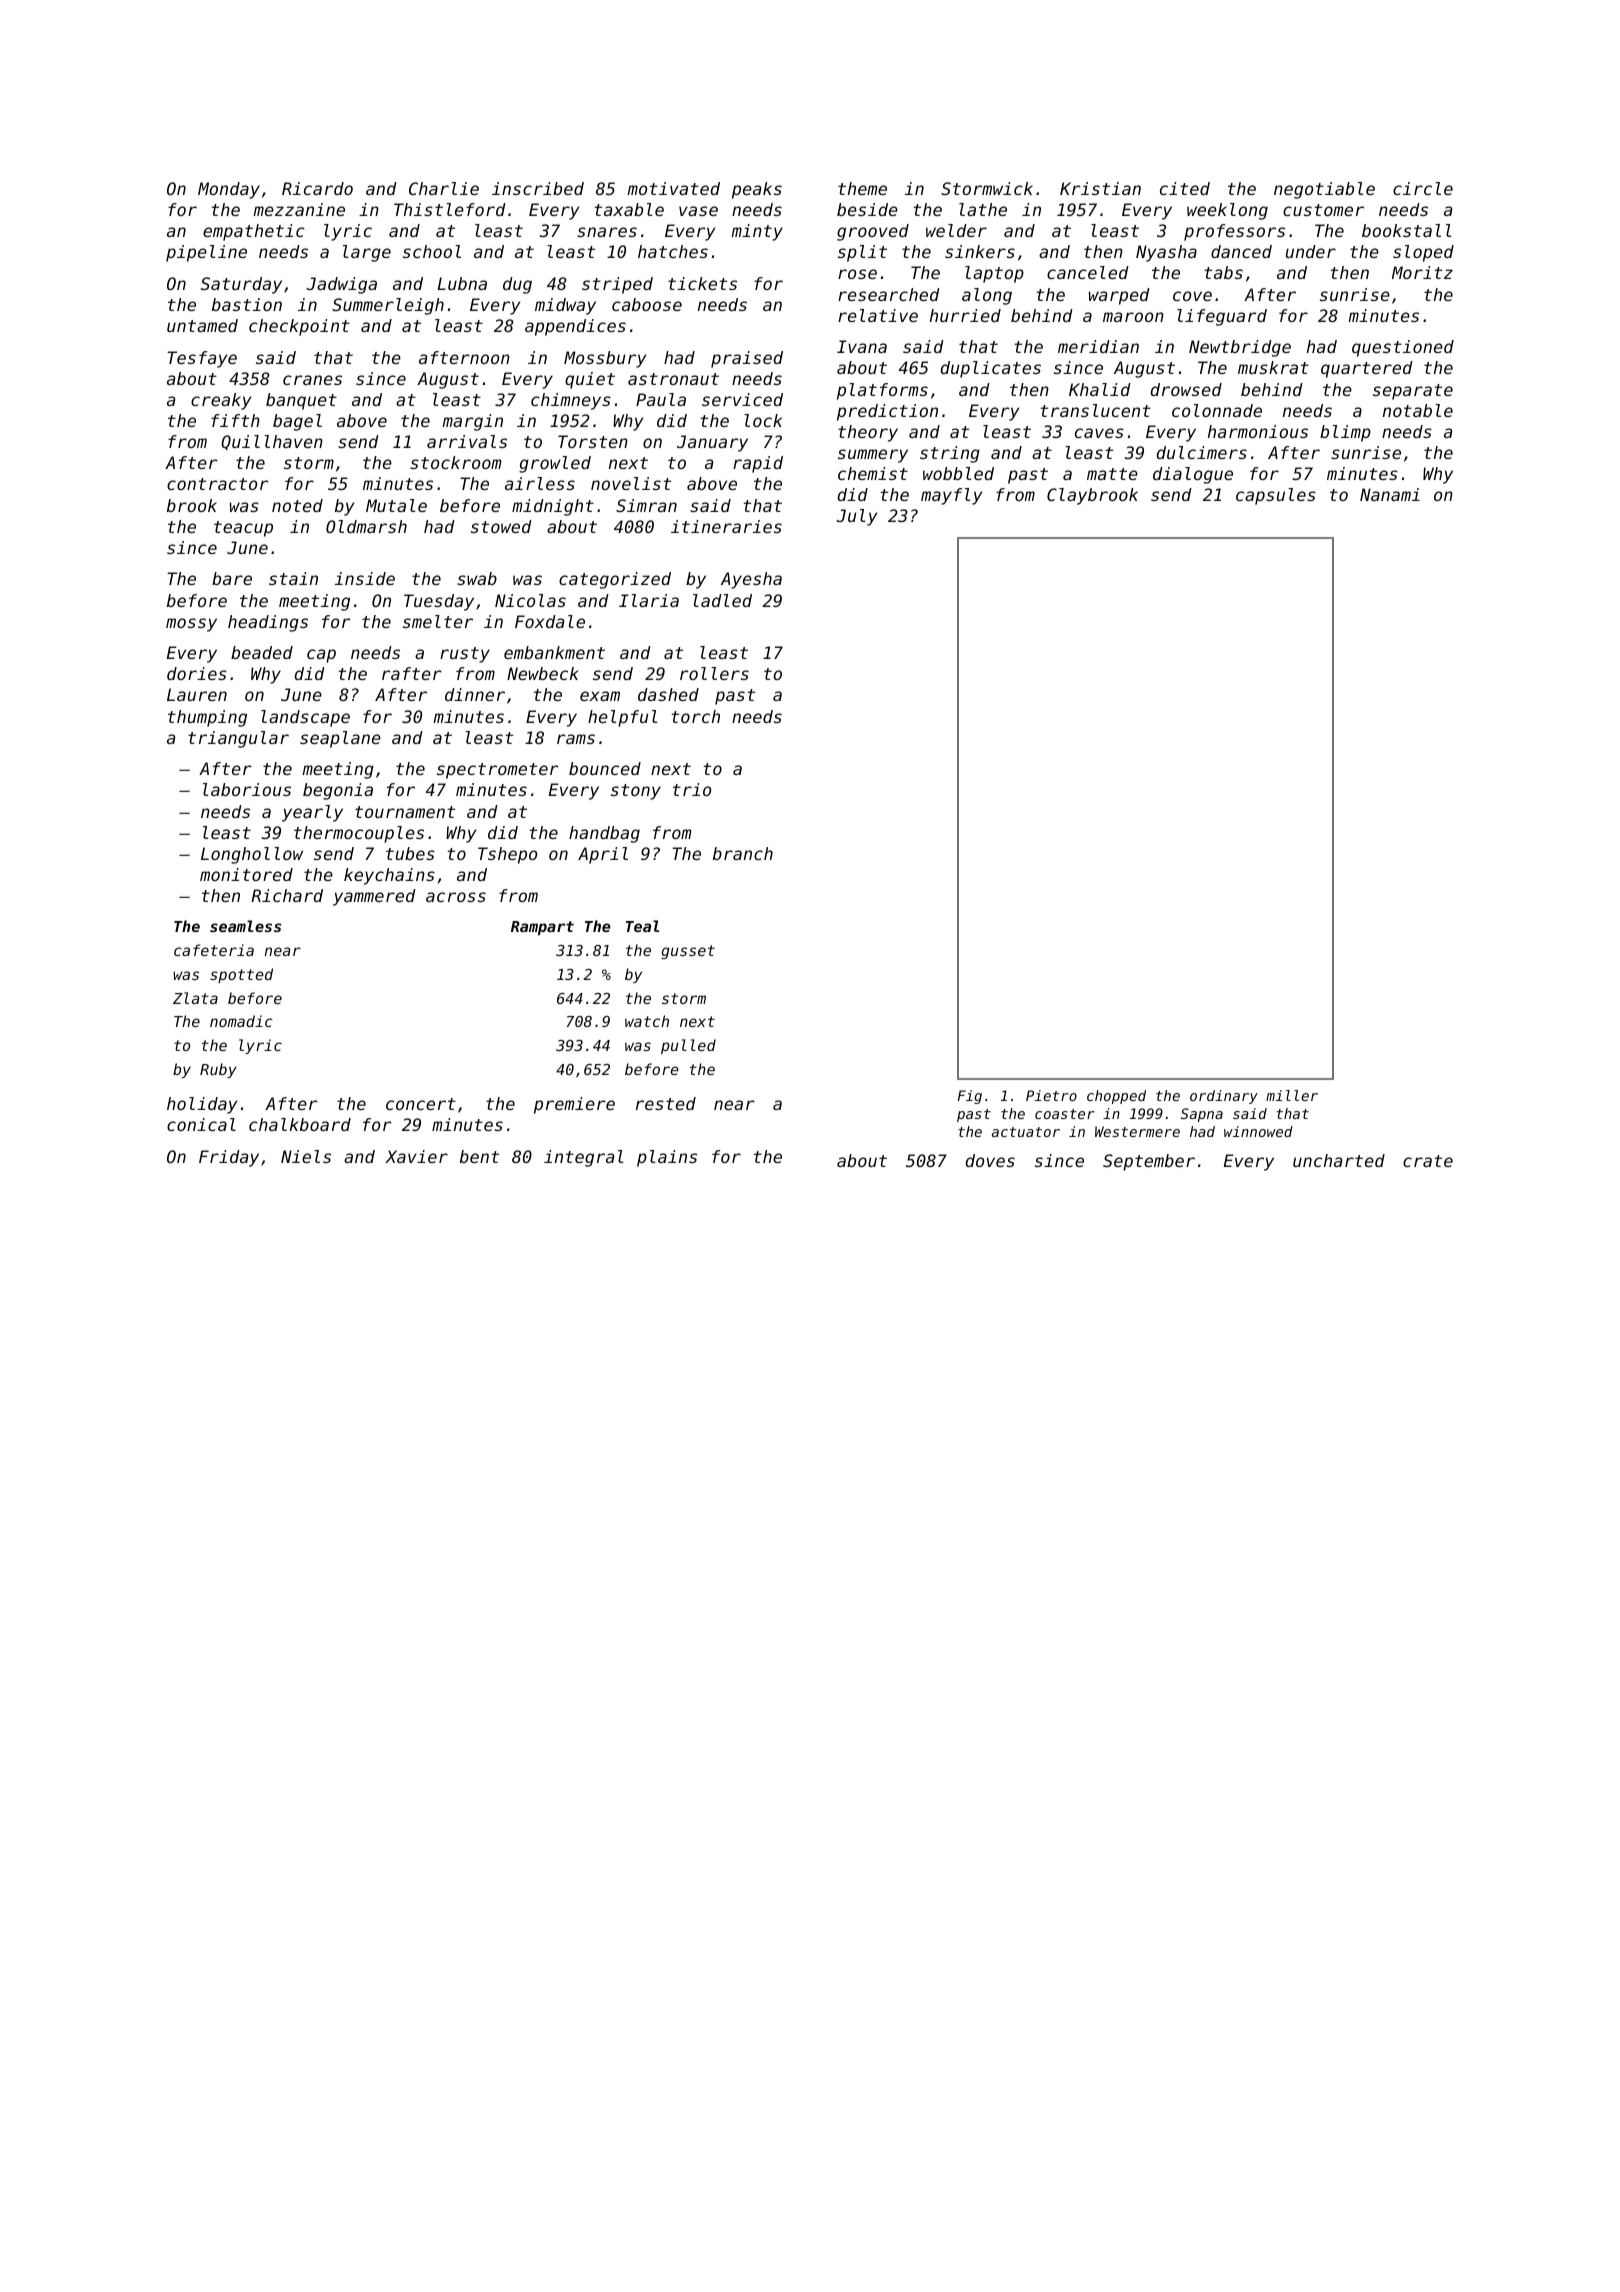 The image size is (1620, 2292). I want to click on motivated, so click(673, 188).
